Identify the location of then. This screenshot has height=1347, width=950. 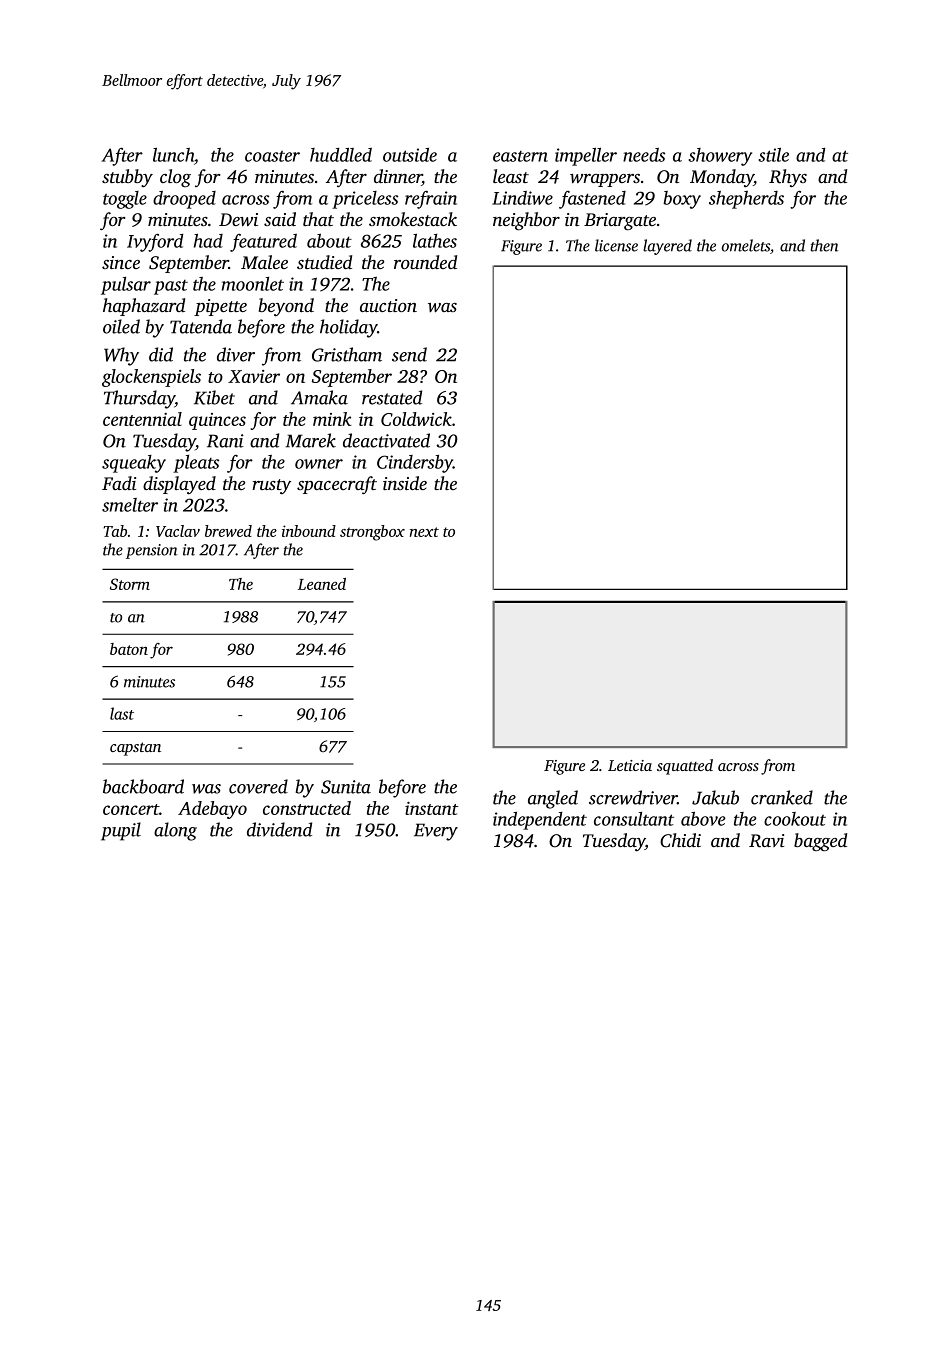
(825, 245).
